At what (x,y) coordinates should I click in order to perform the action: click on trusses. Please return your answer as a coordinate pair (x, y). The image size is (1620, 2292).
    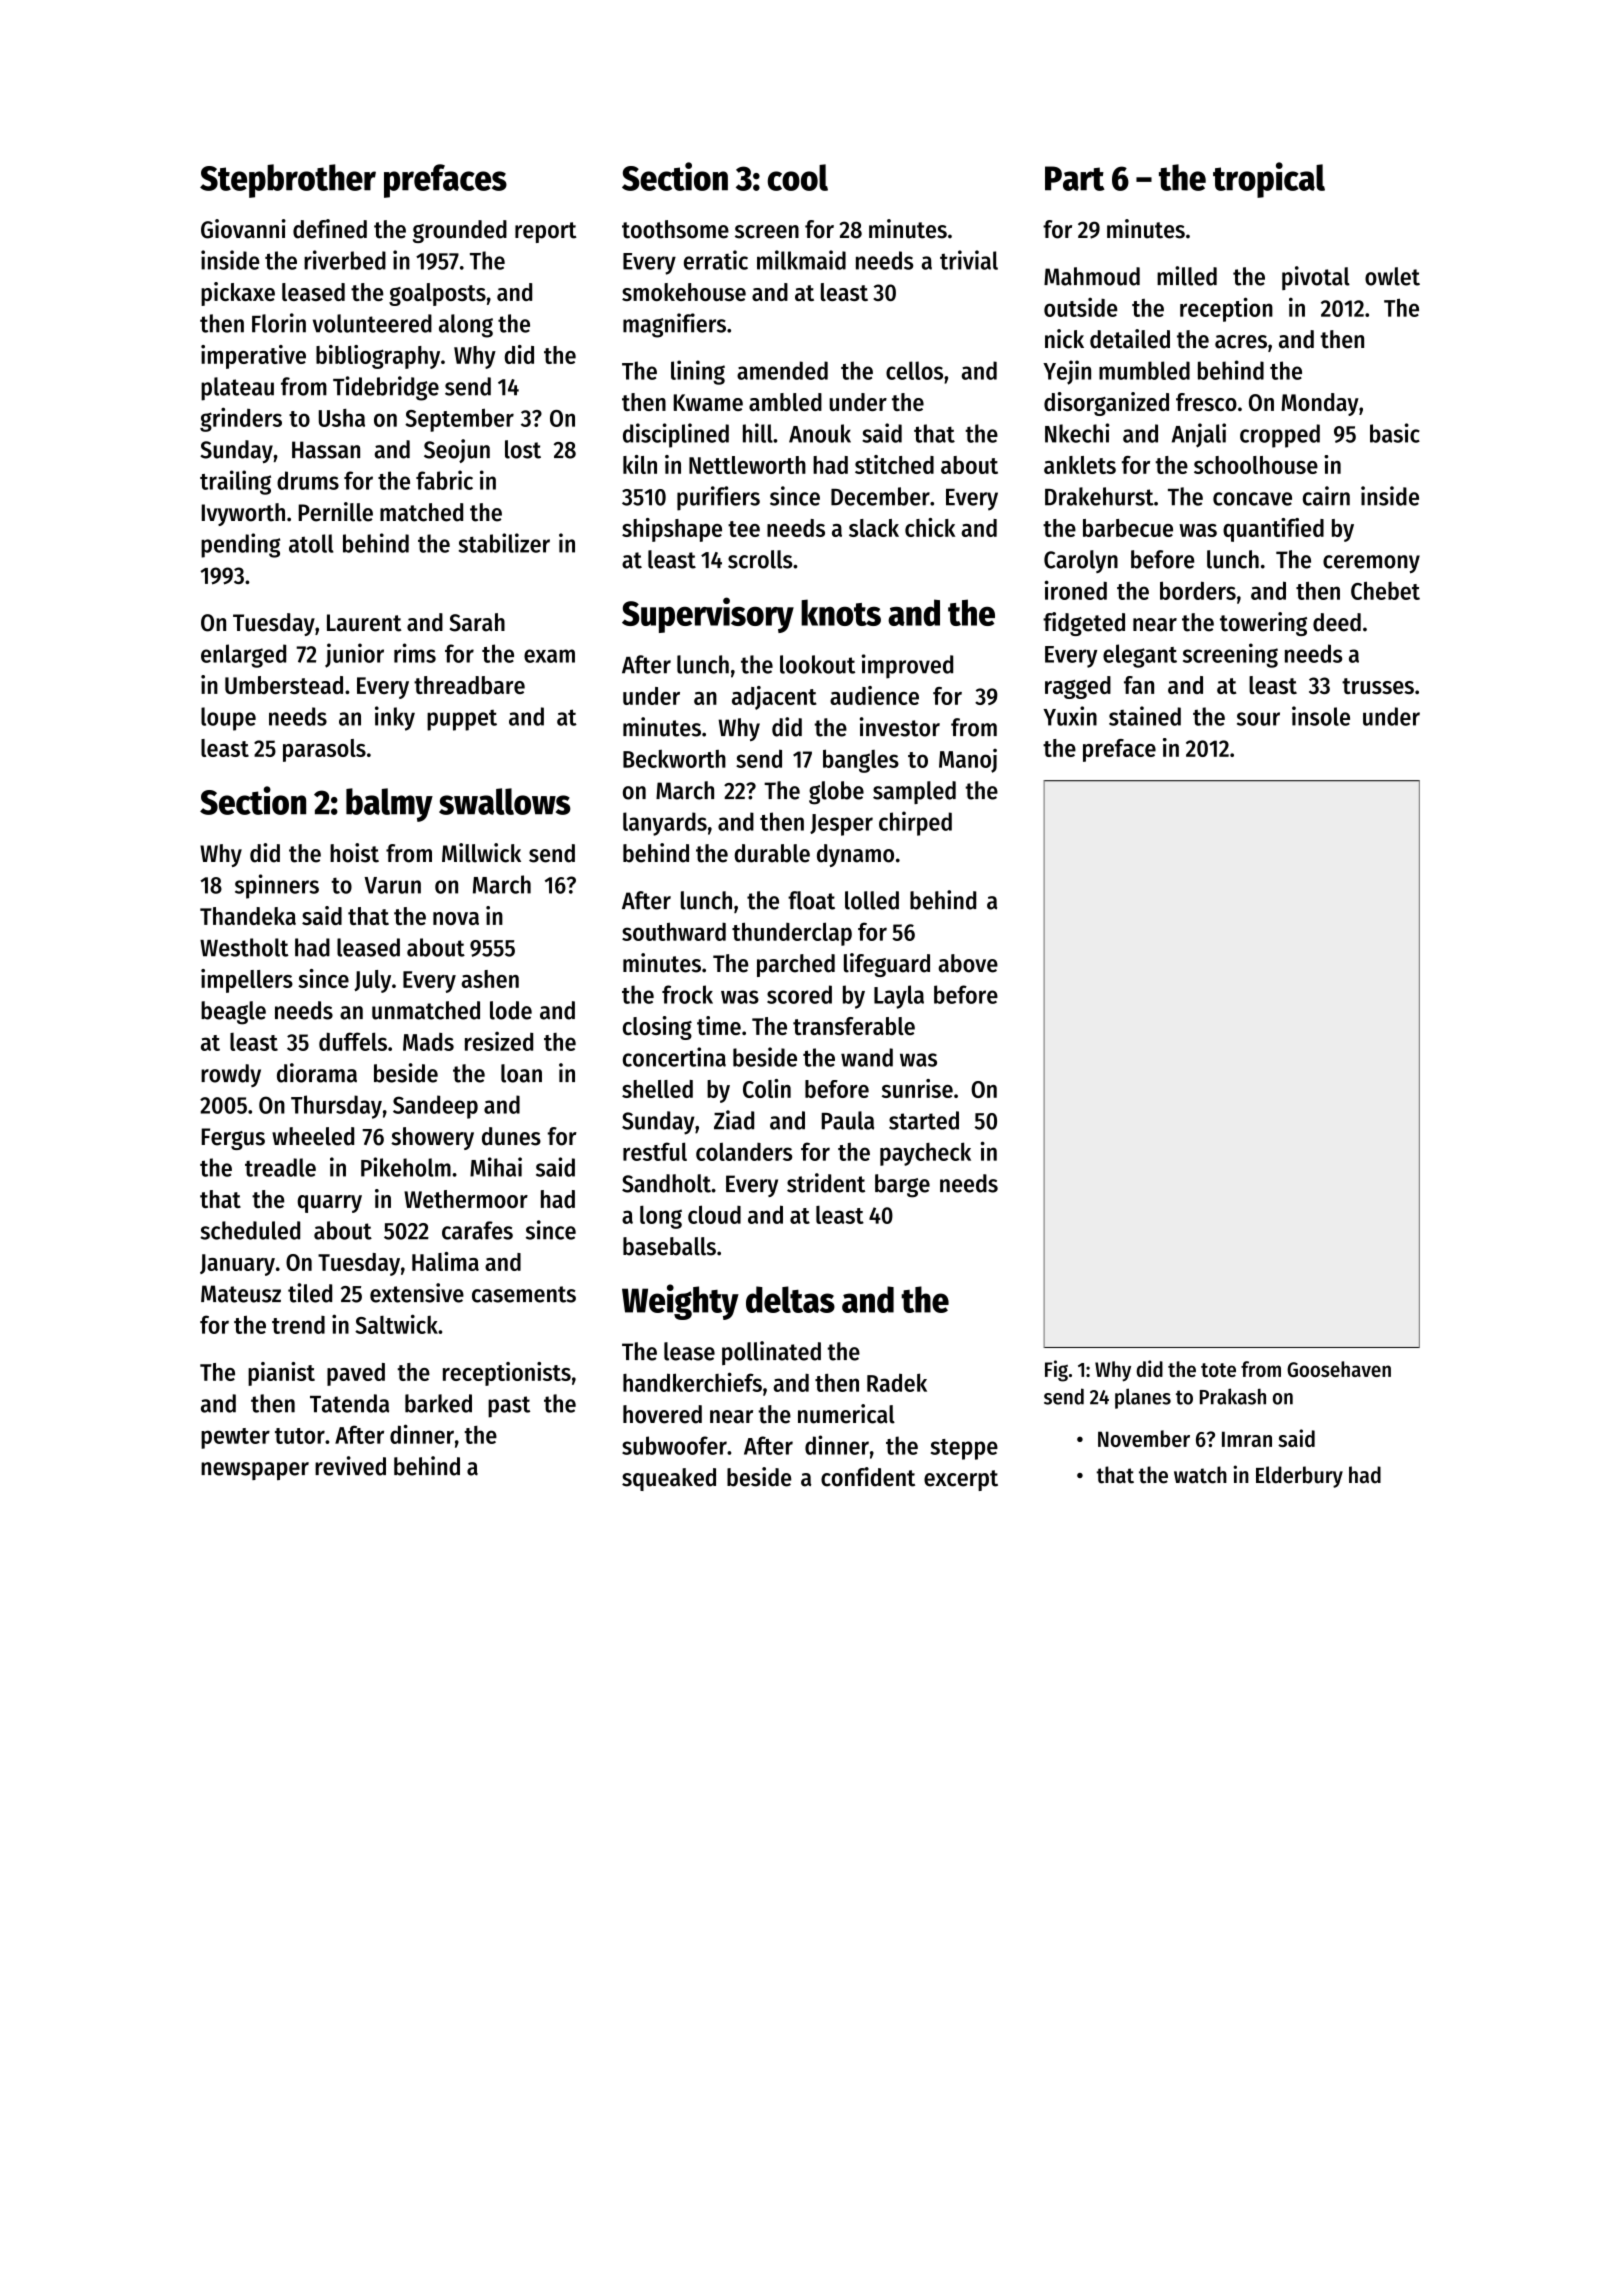
    Looking at the image, I should click on (1378, 686).
